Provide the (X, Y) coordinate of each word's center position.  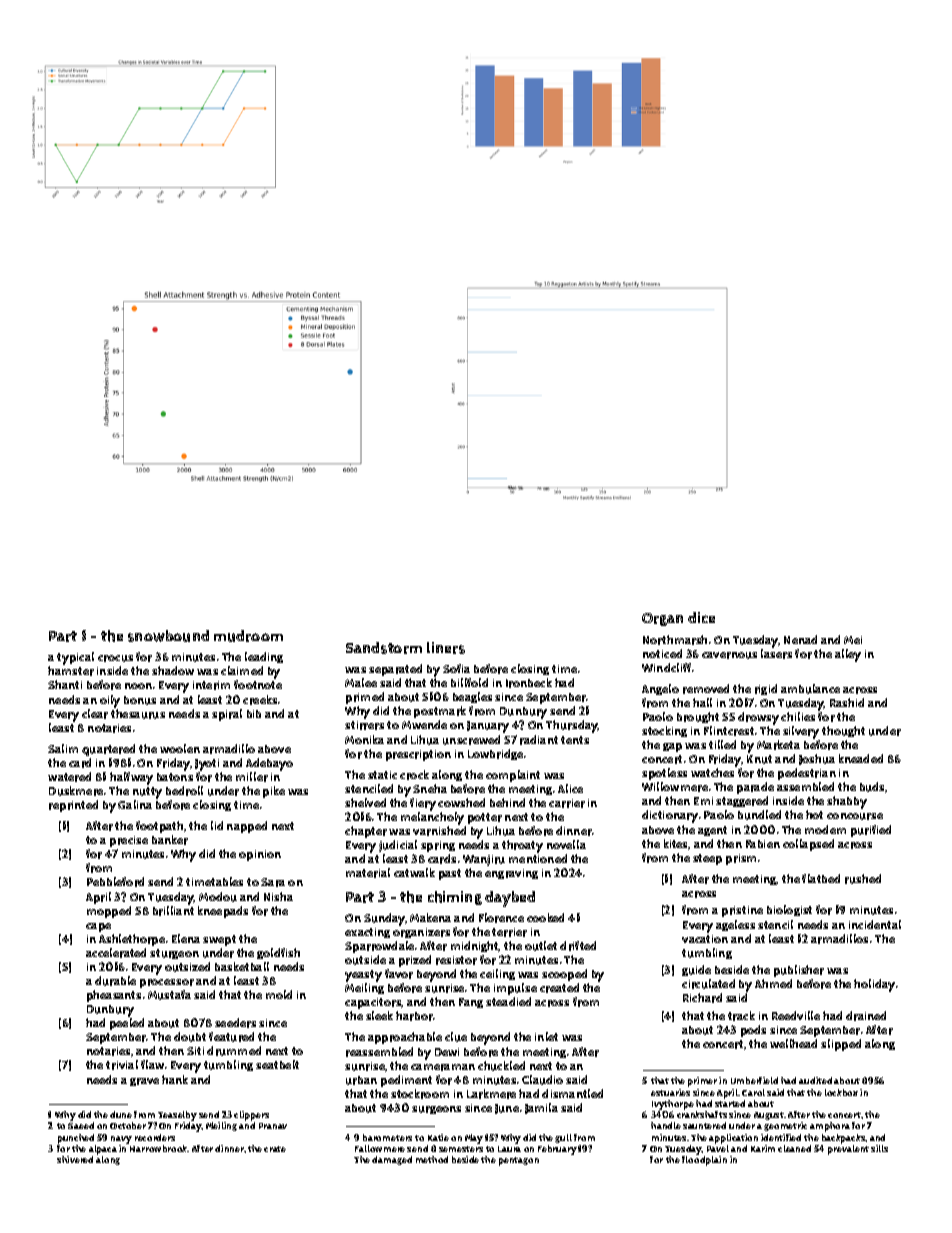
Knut (759, 759)
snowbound (168, 636)
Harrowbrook (159, 1148)
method (432, 1159)
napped (247, 827)
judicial (398, 846)
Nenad (800, 639)
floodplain (704, 1161)
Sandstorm (384, 648)
